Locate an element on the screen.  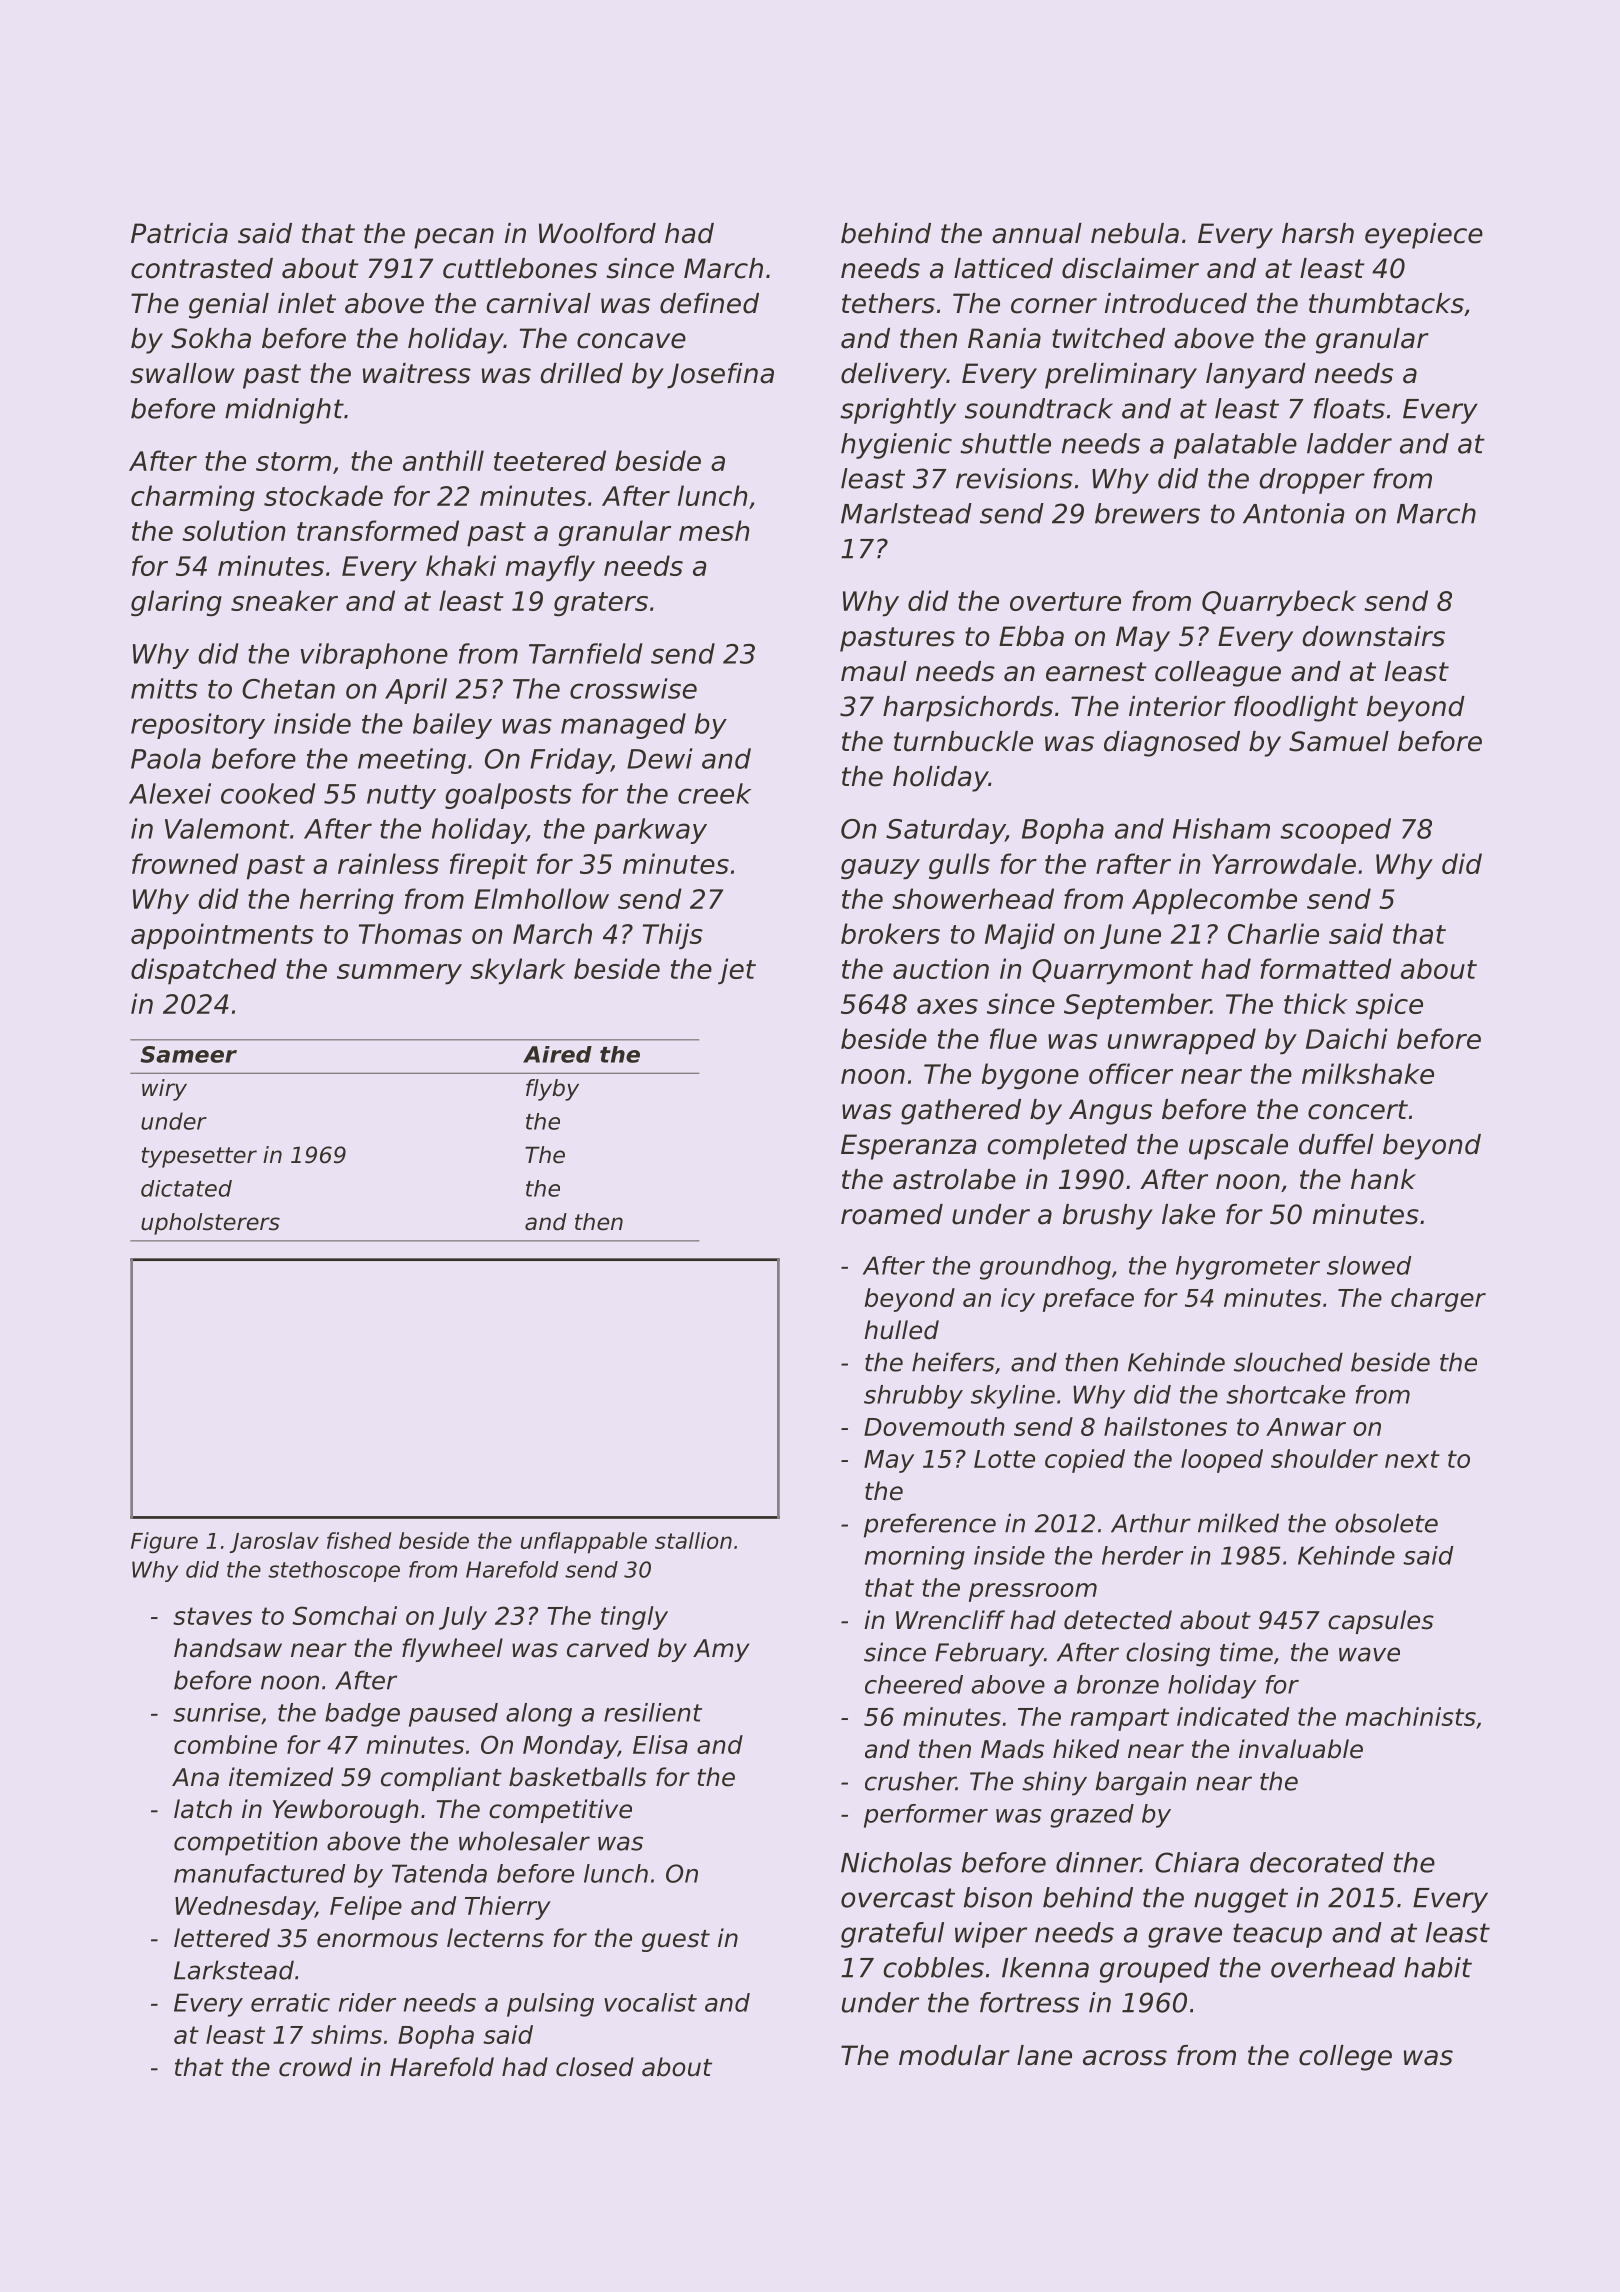
harsh is located at coordinates (1318, 233).
